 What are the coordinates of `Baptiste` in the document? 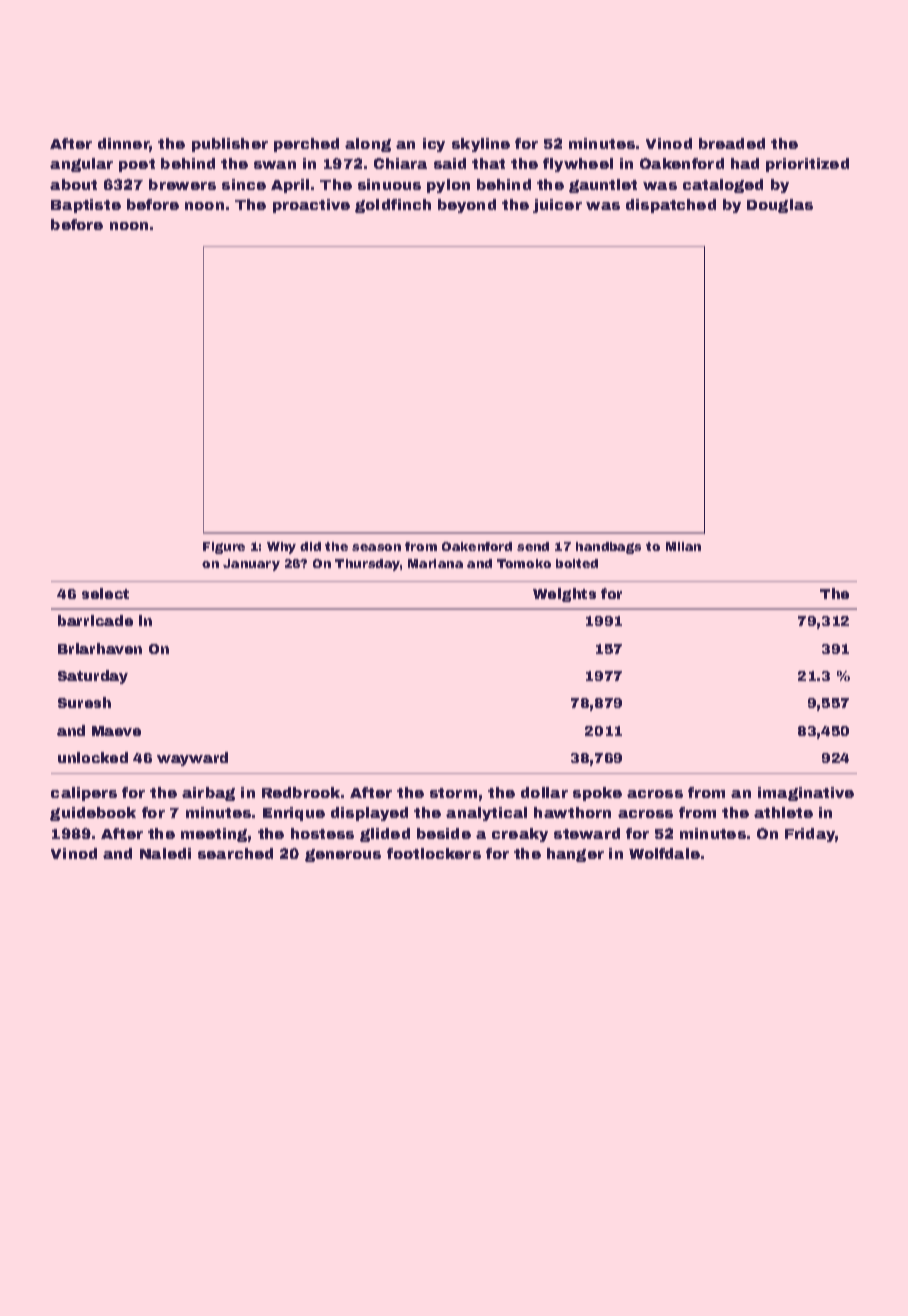 It's located at (86, 206).
